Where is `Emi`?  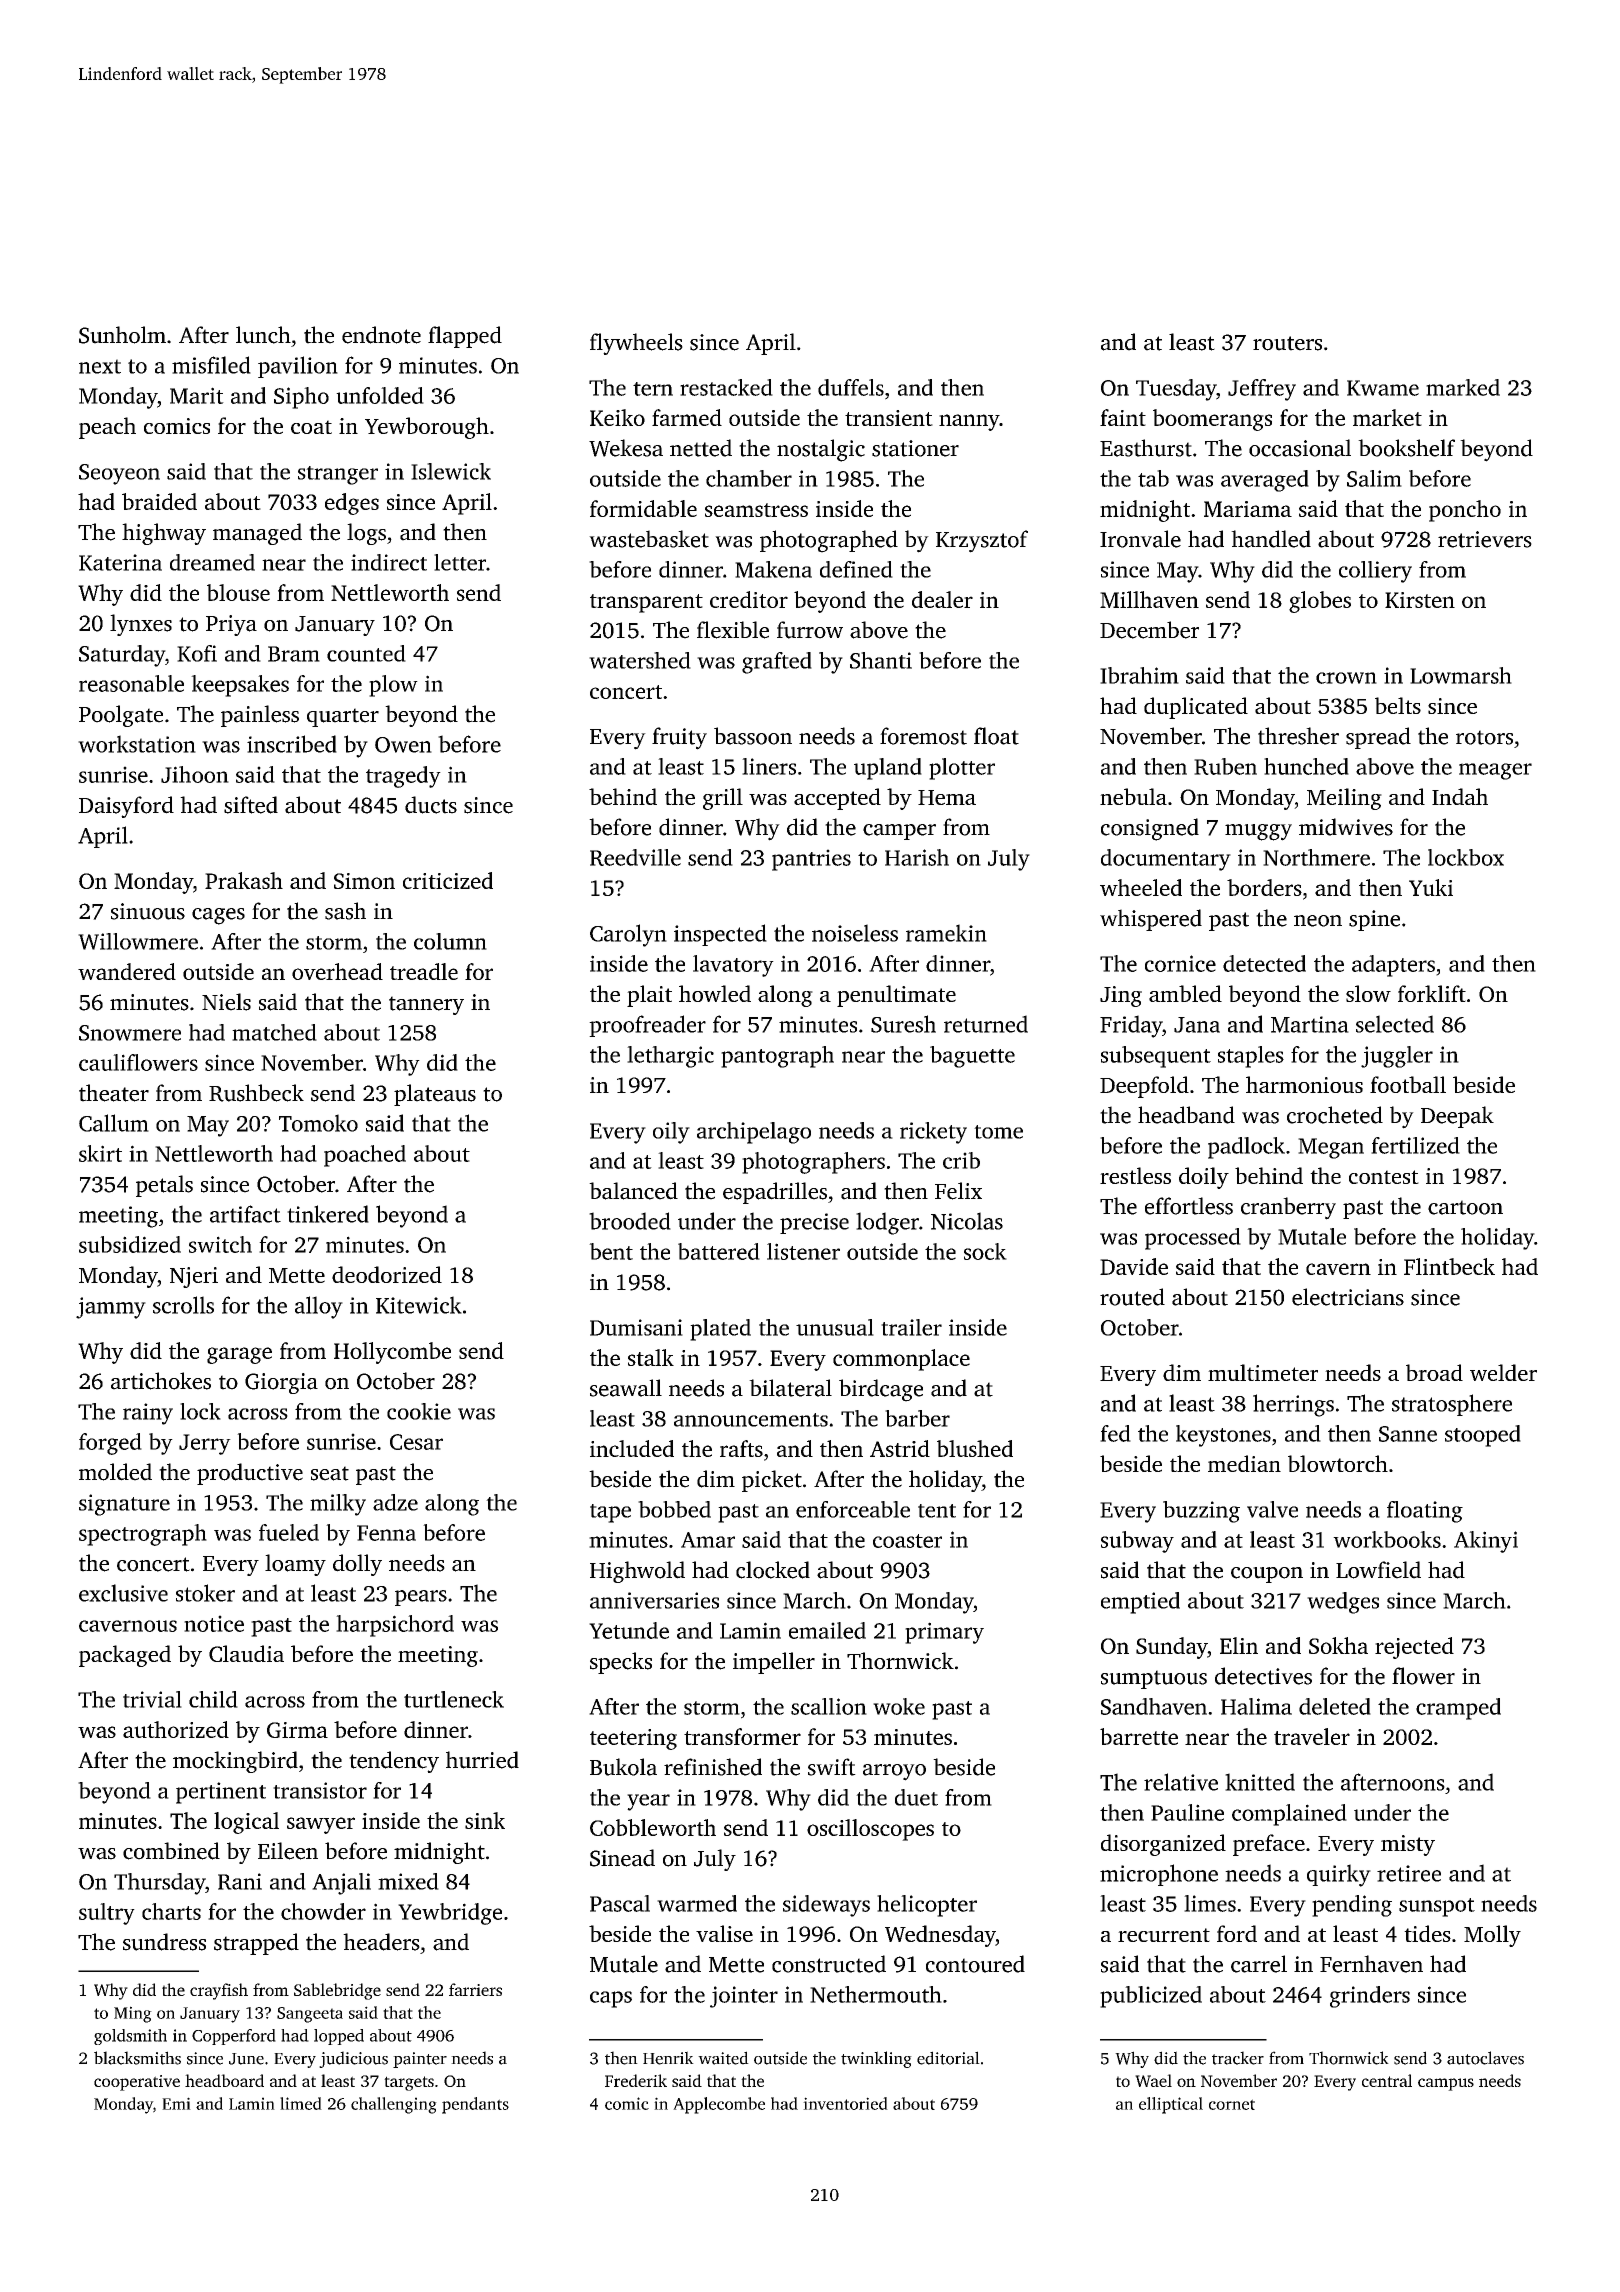
Emi is located at coordinates (176, 2103).
